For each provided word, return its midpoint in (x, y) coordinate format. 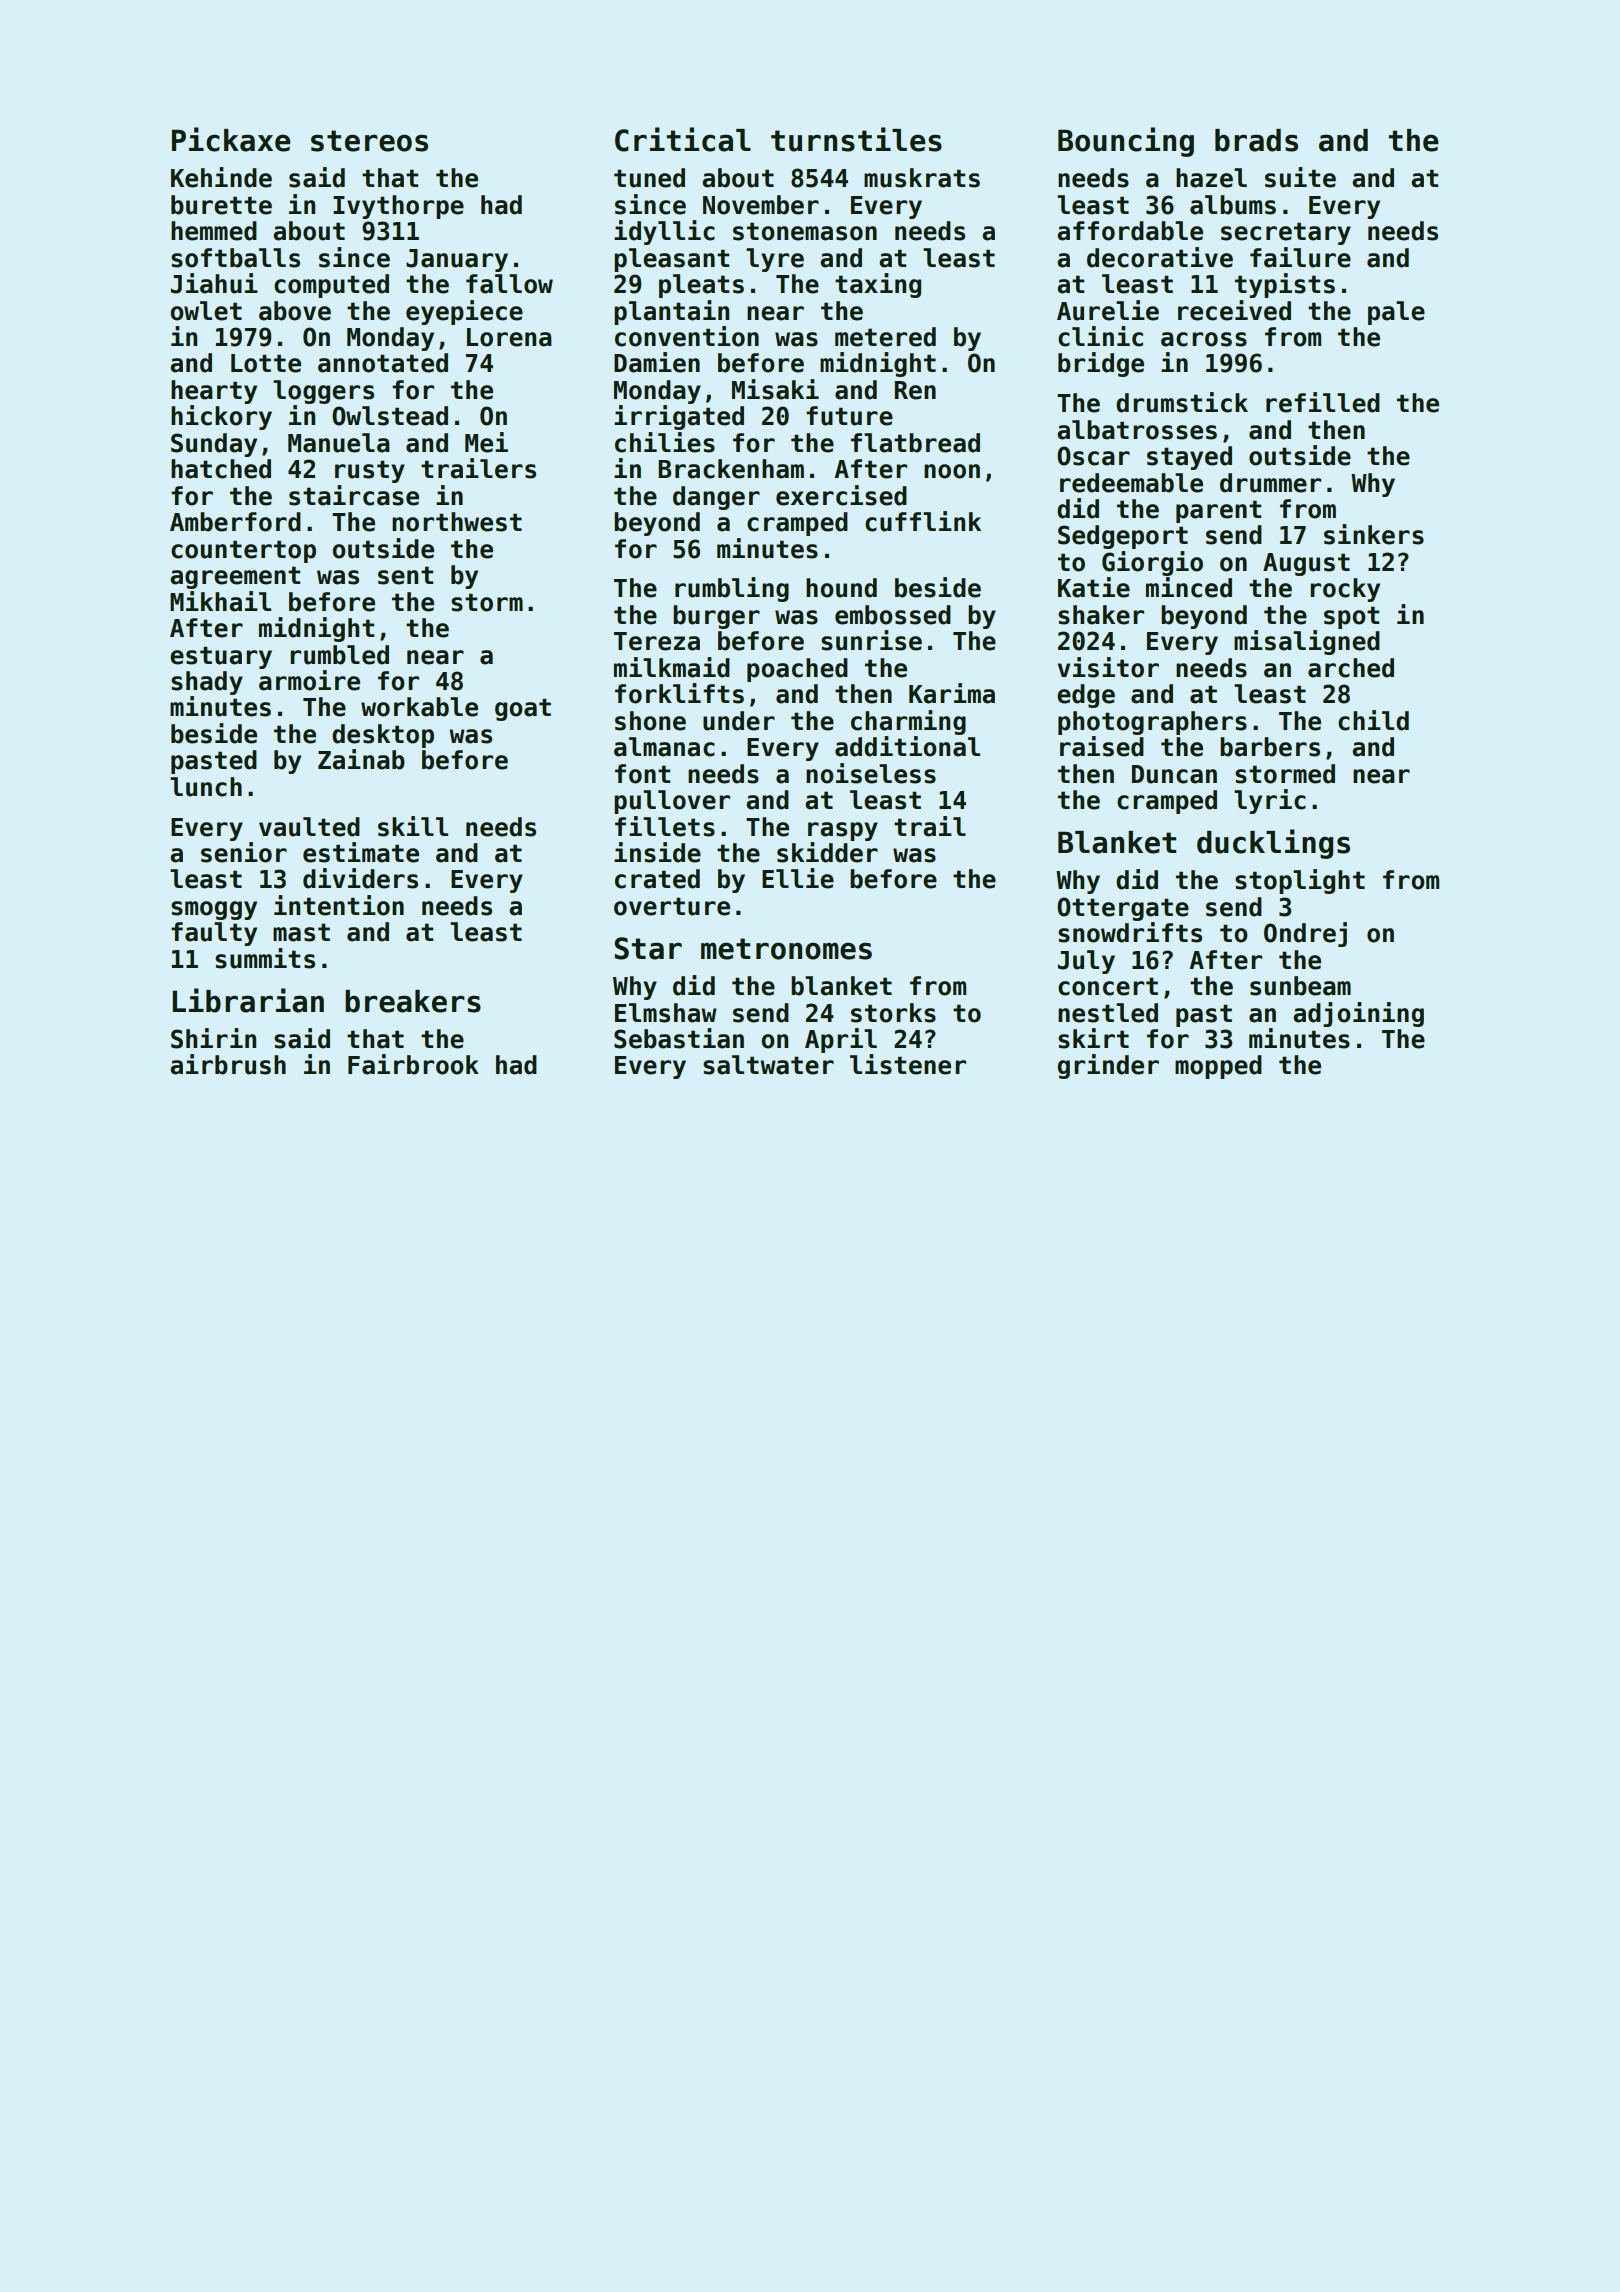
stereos (369, 141)
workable (419, 707)
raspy (843, 831)
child (1373, 720)
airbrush (228, 1064)
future (849, 416)
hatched (221, 469)
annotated (383, 363)
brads (1256, 140)
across (1204, 339)
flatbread (915, 443)
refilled (1323, 402)
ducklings (1273, 844)
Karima (952, 693)
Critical (683, 139)
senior (244, 852)
